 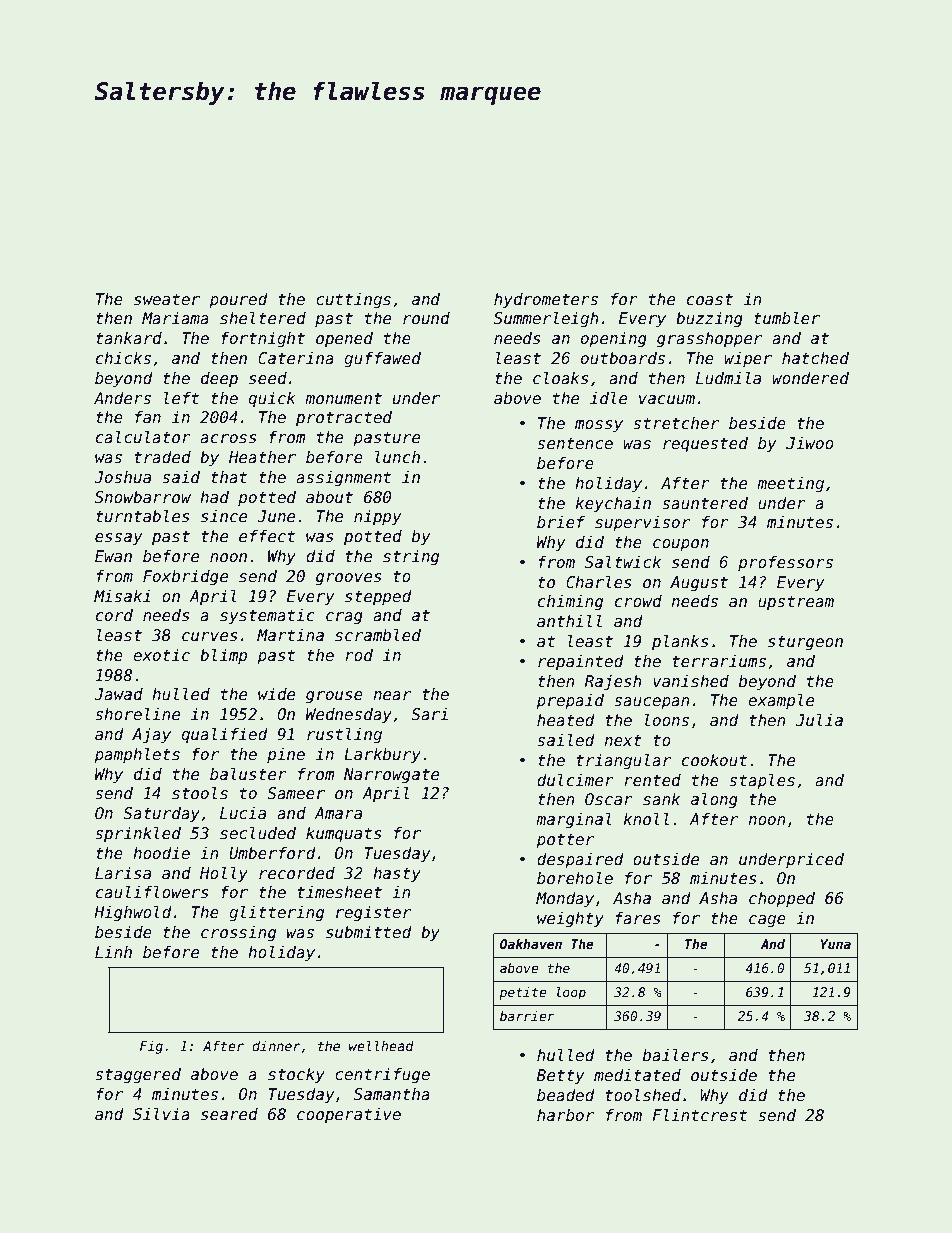 I want to click on quick, so click(x=272, y=399).
